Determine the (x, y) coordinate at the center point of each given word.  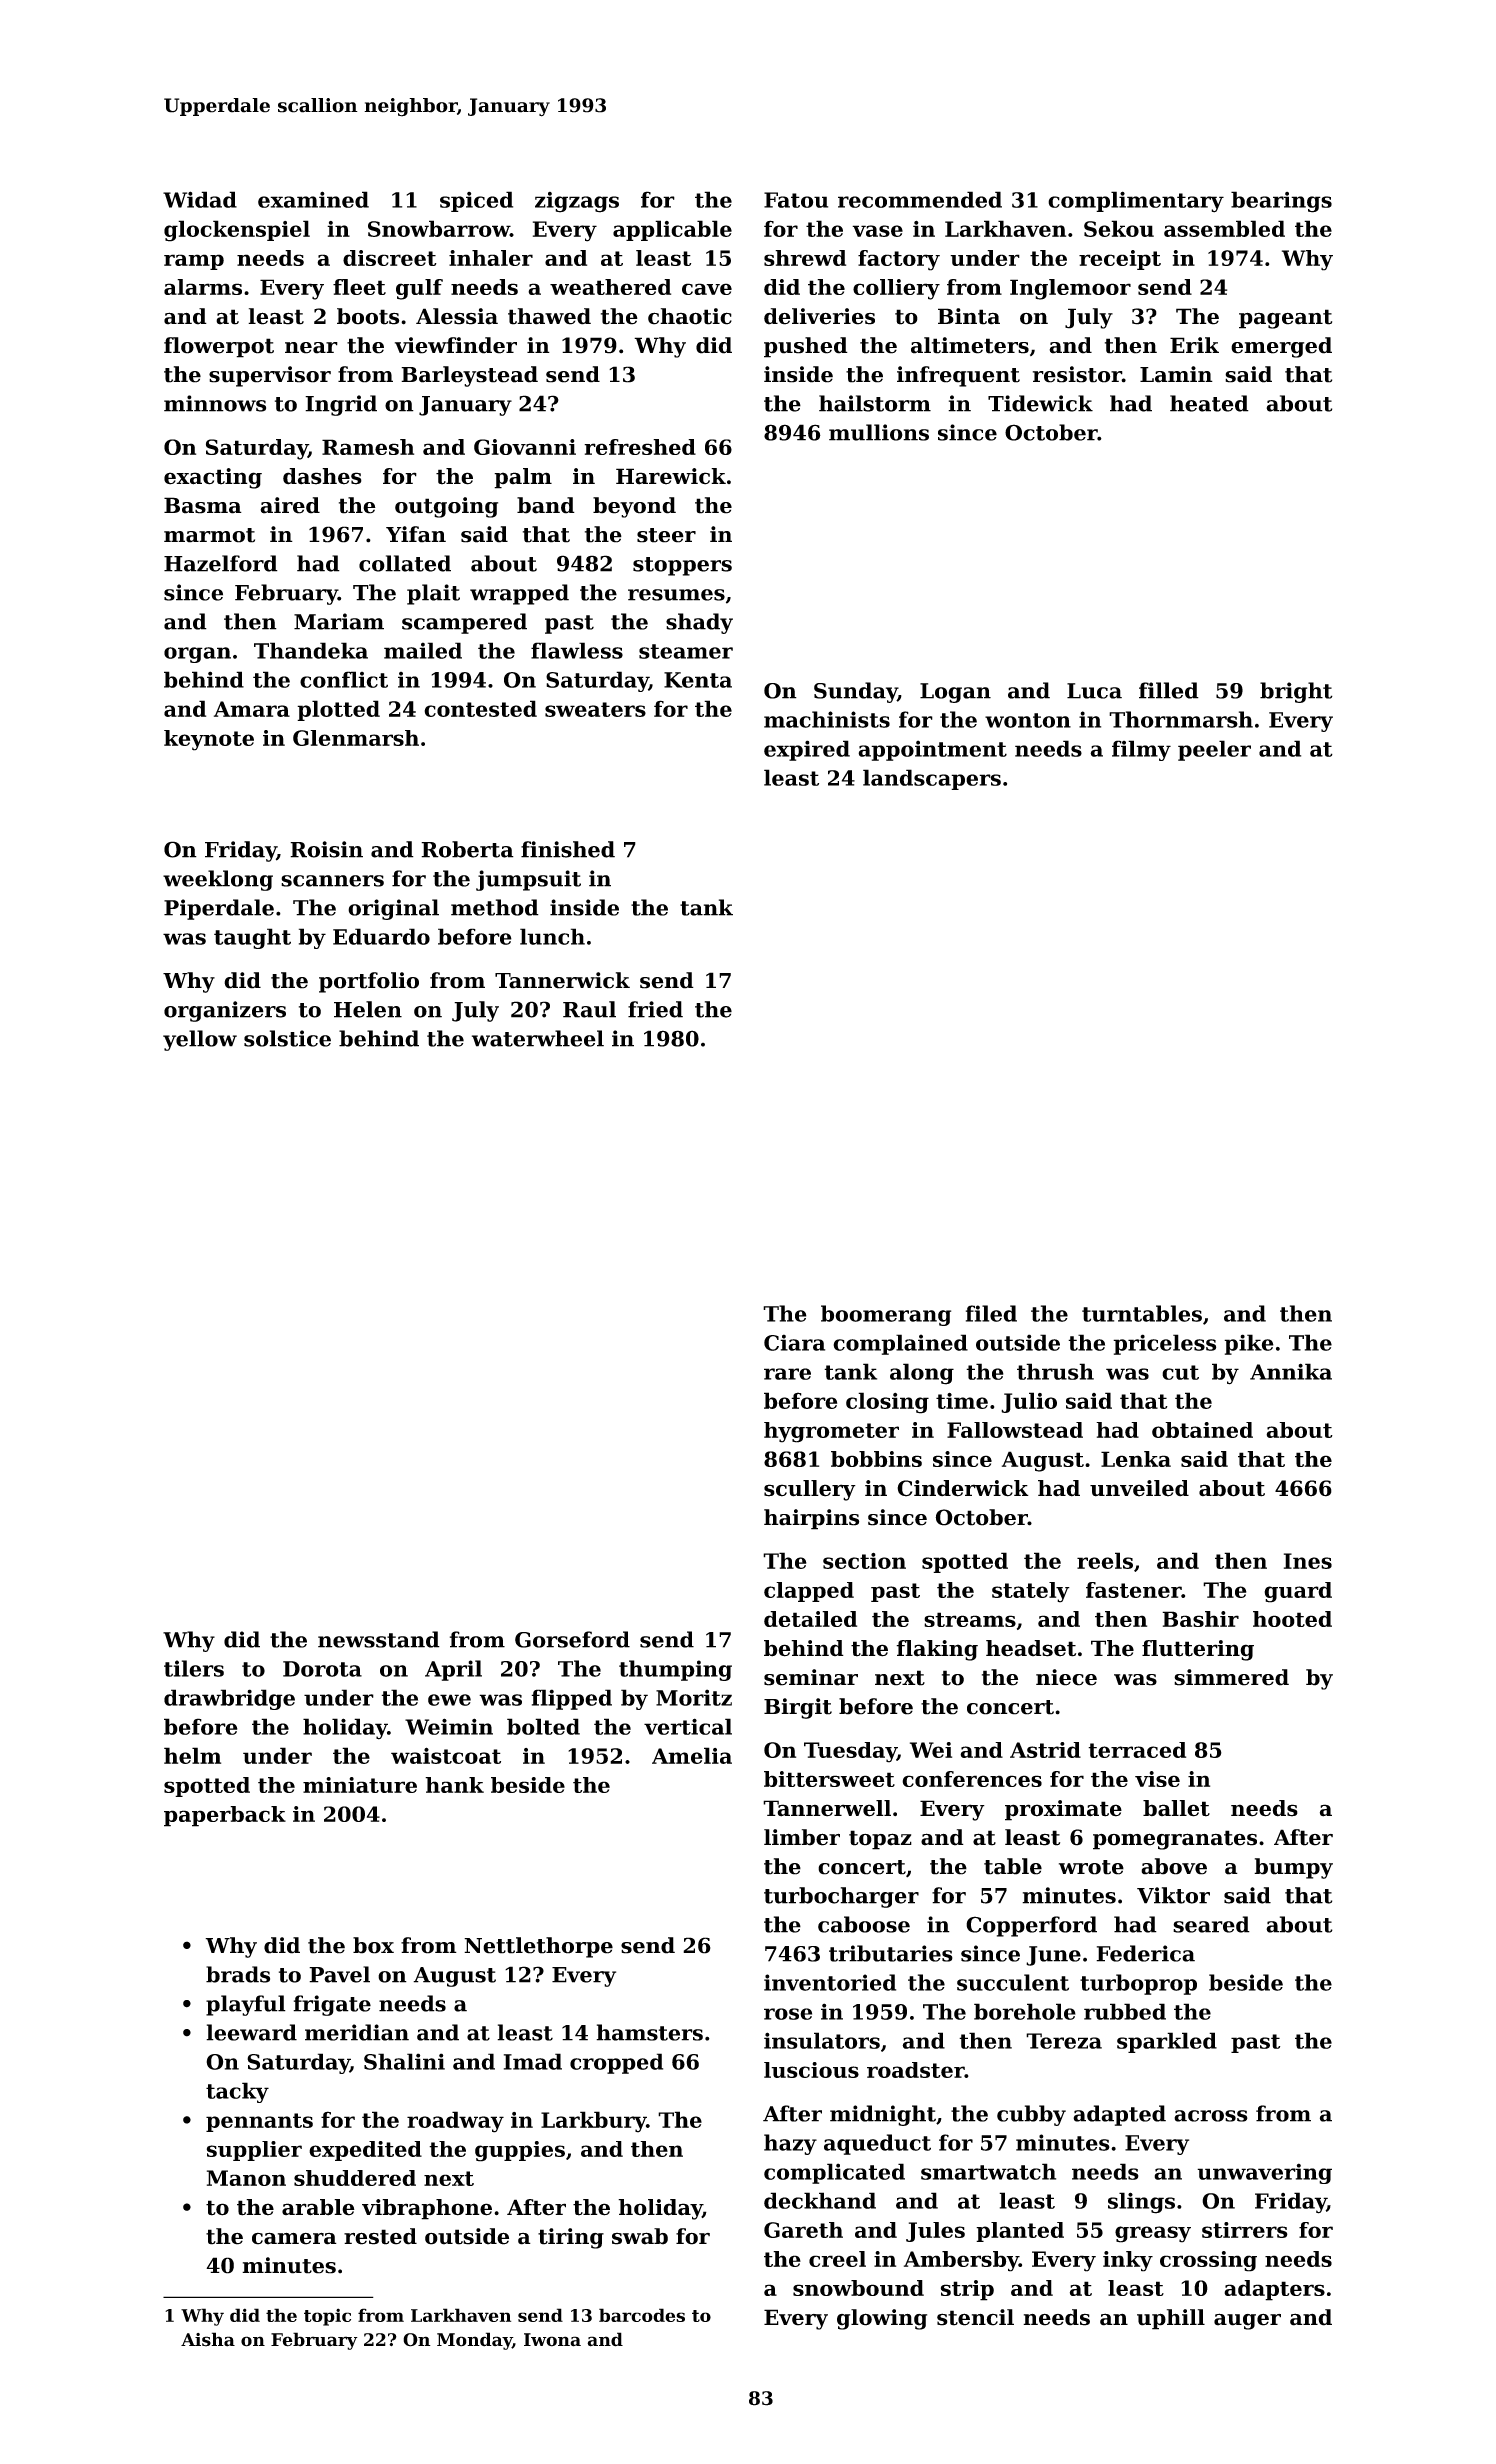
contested (480, 708)
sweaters (595, 709)
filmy (1141, 750)
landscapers (932, 779)
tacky (237, 2092)
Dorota (322, 1669)
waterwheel (538, 1038)
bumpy (1293, 1868)
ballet (1176, 1808)
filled (1169, 690)
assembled (1224, 228)
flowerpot (219, 347)
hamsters (649, 2032)
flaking (937, 1650)
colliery (896, 289)
